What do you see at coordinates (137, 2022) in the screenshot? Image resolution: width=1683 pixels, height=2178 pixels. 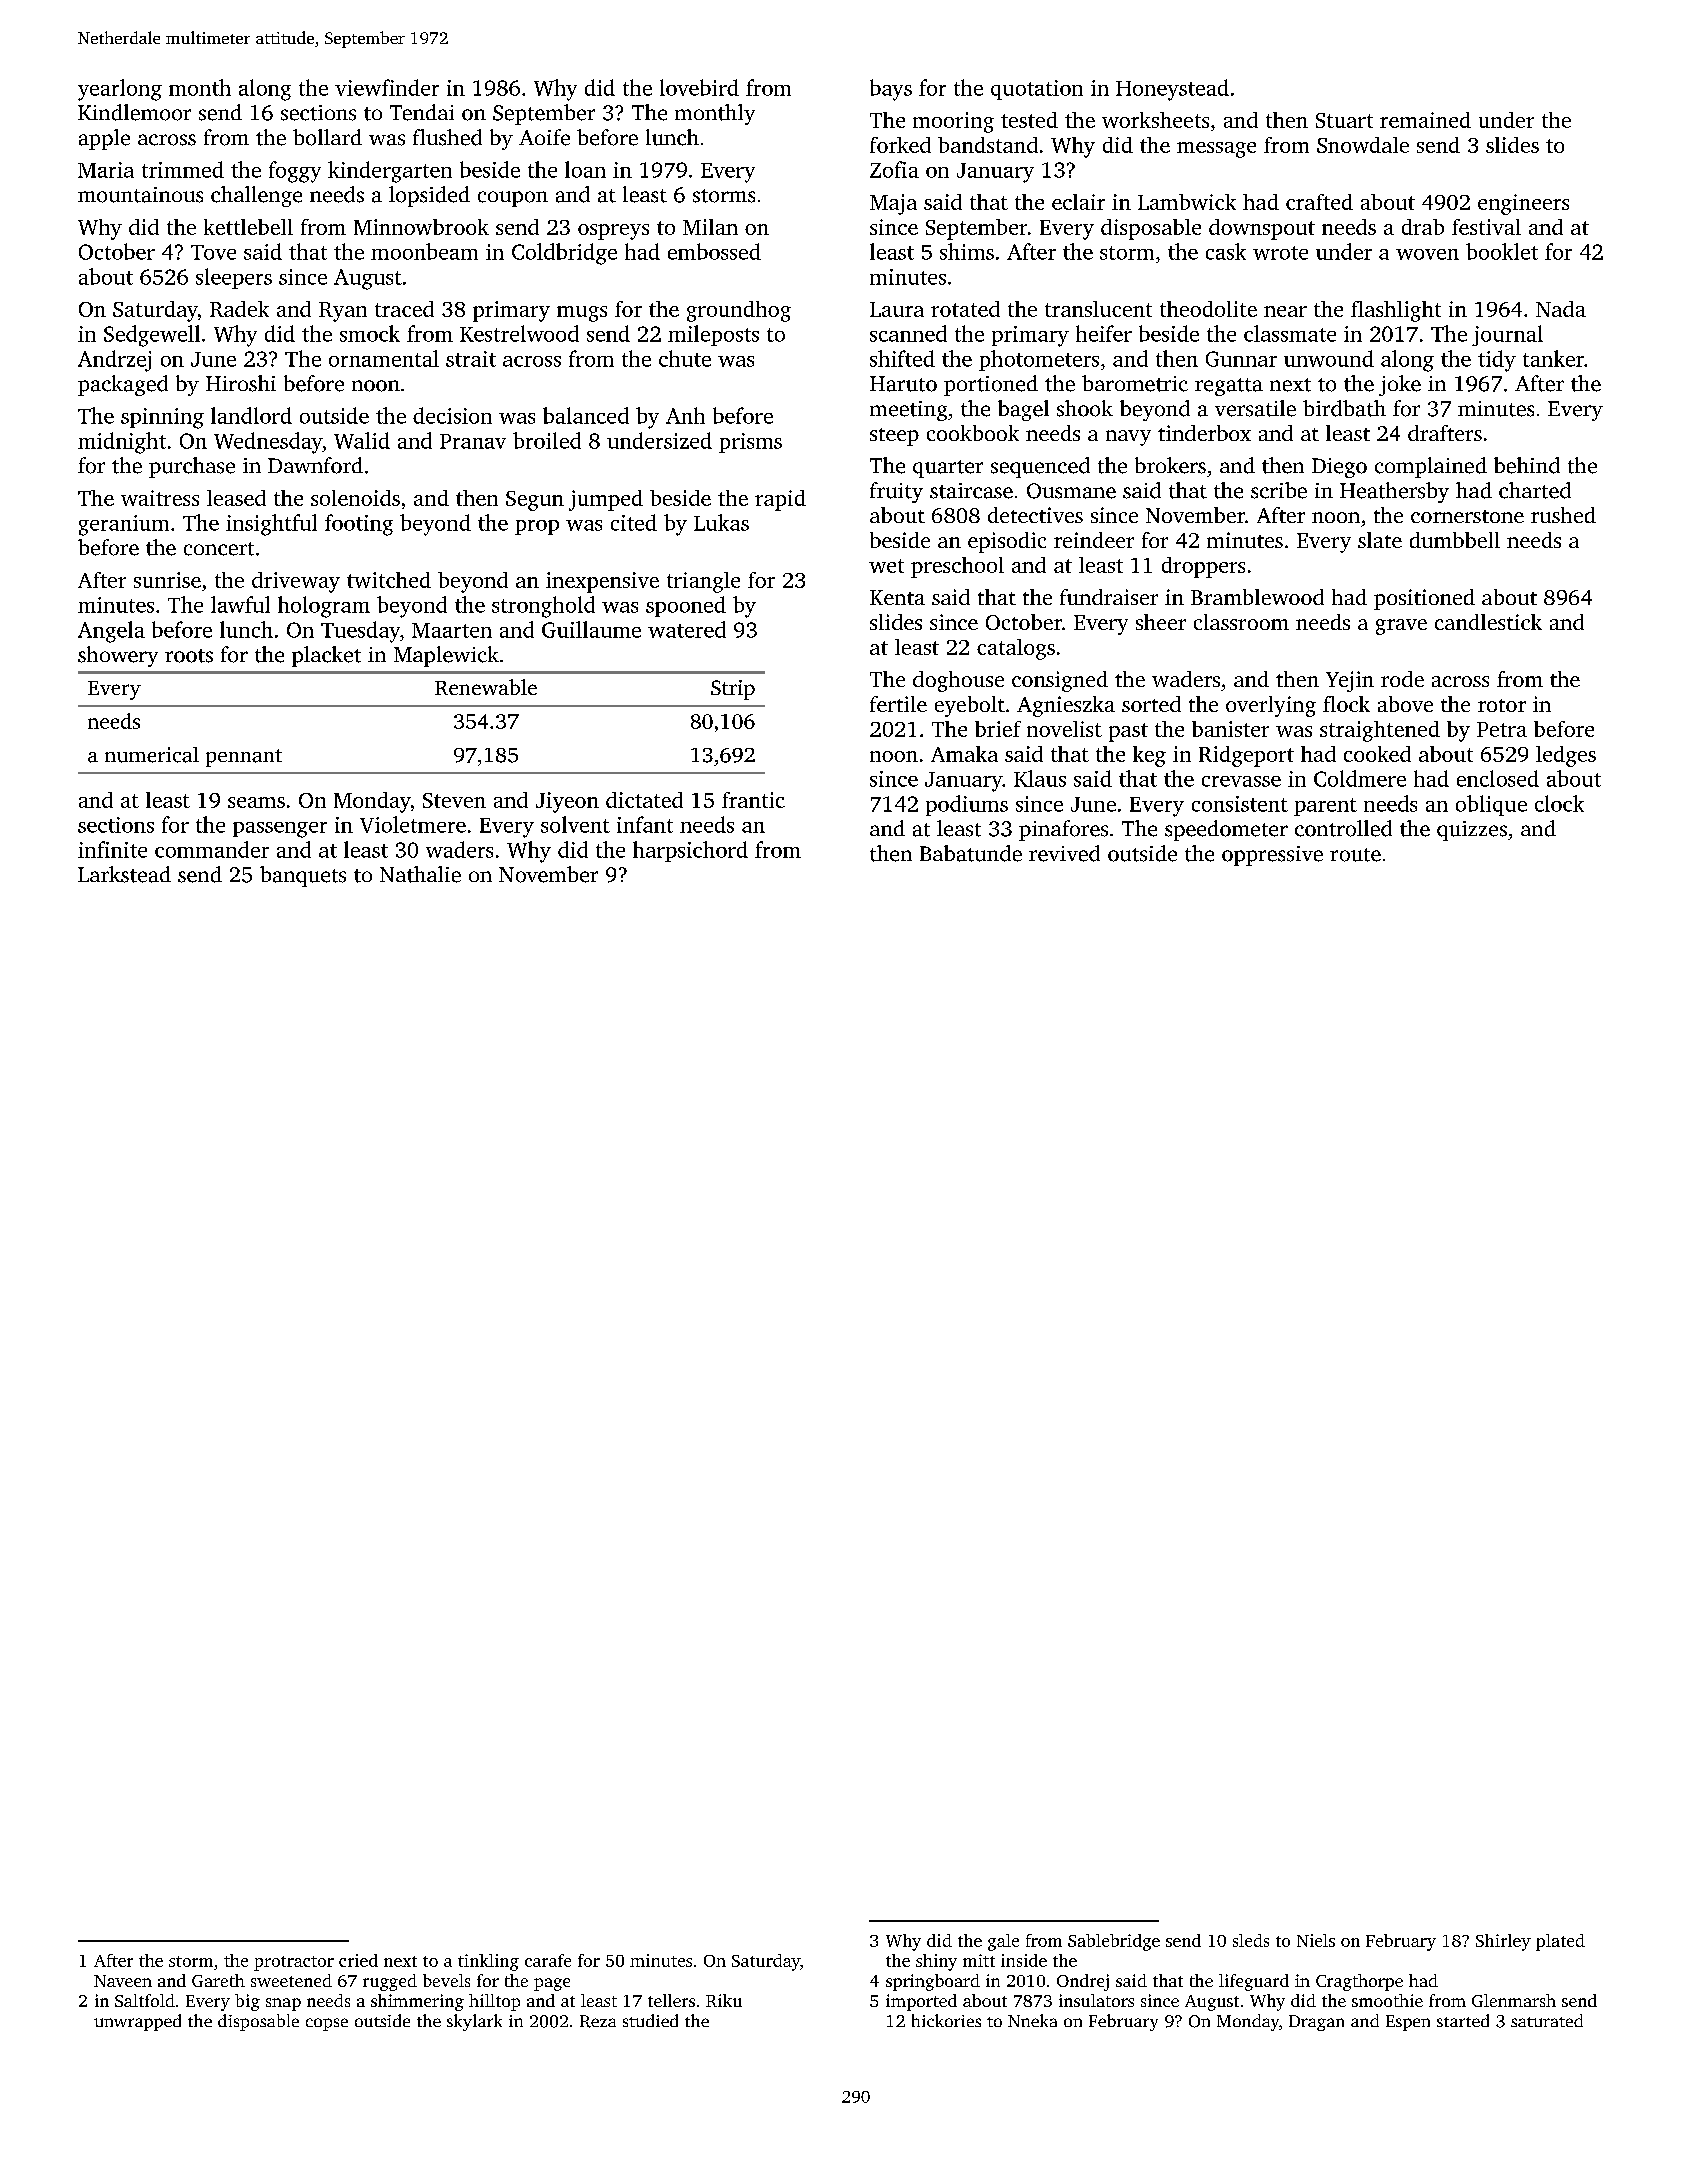 I see `unwrapped` at bounding box center [137, 2022].
